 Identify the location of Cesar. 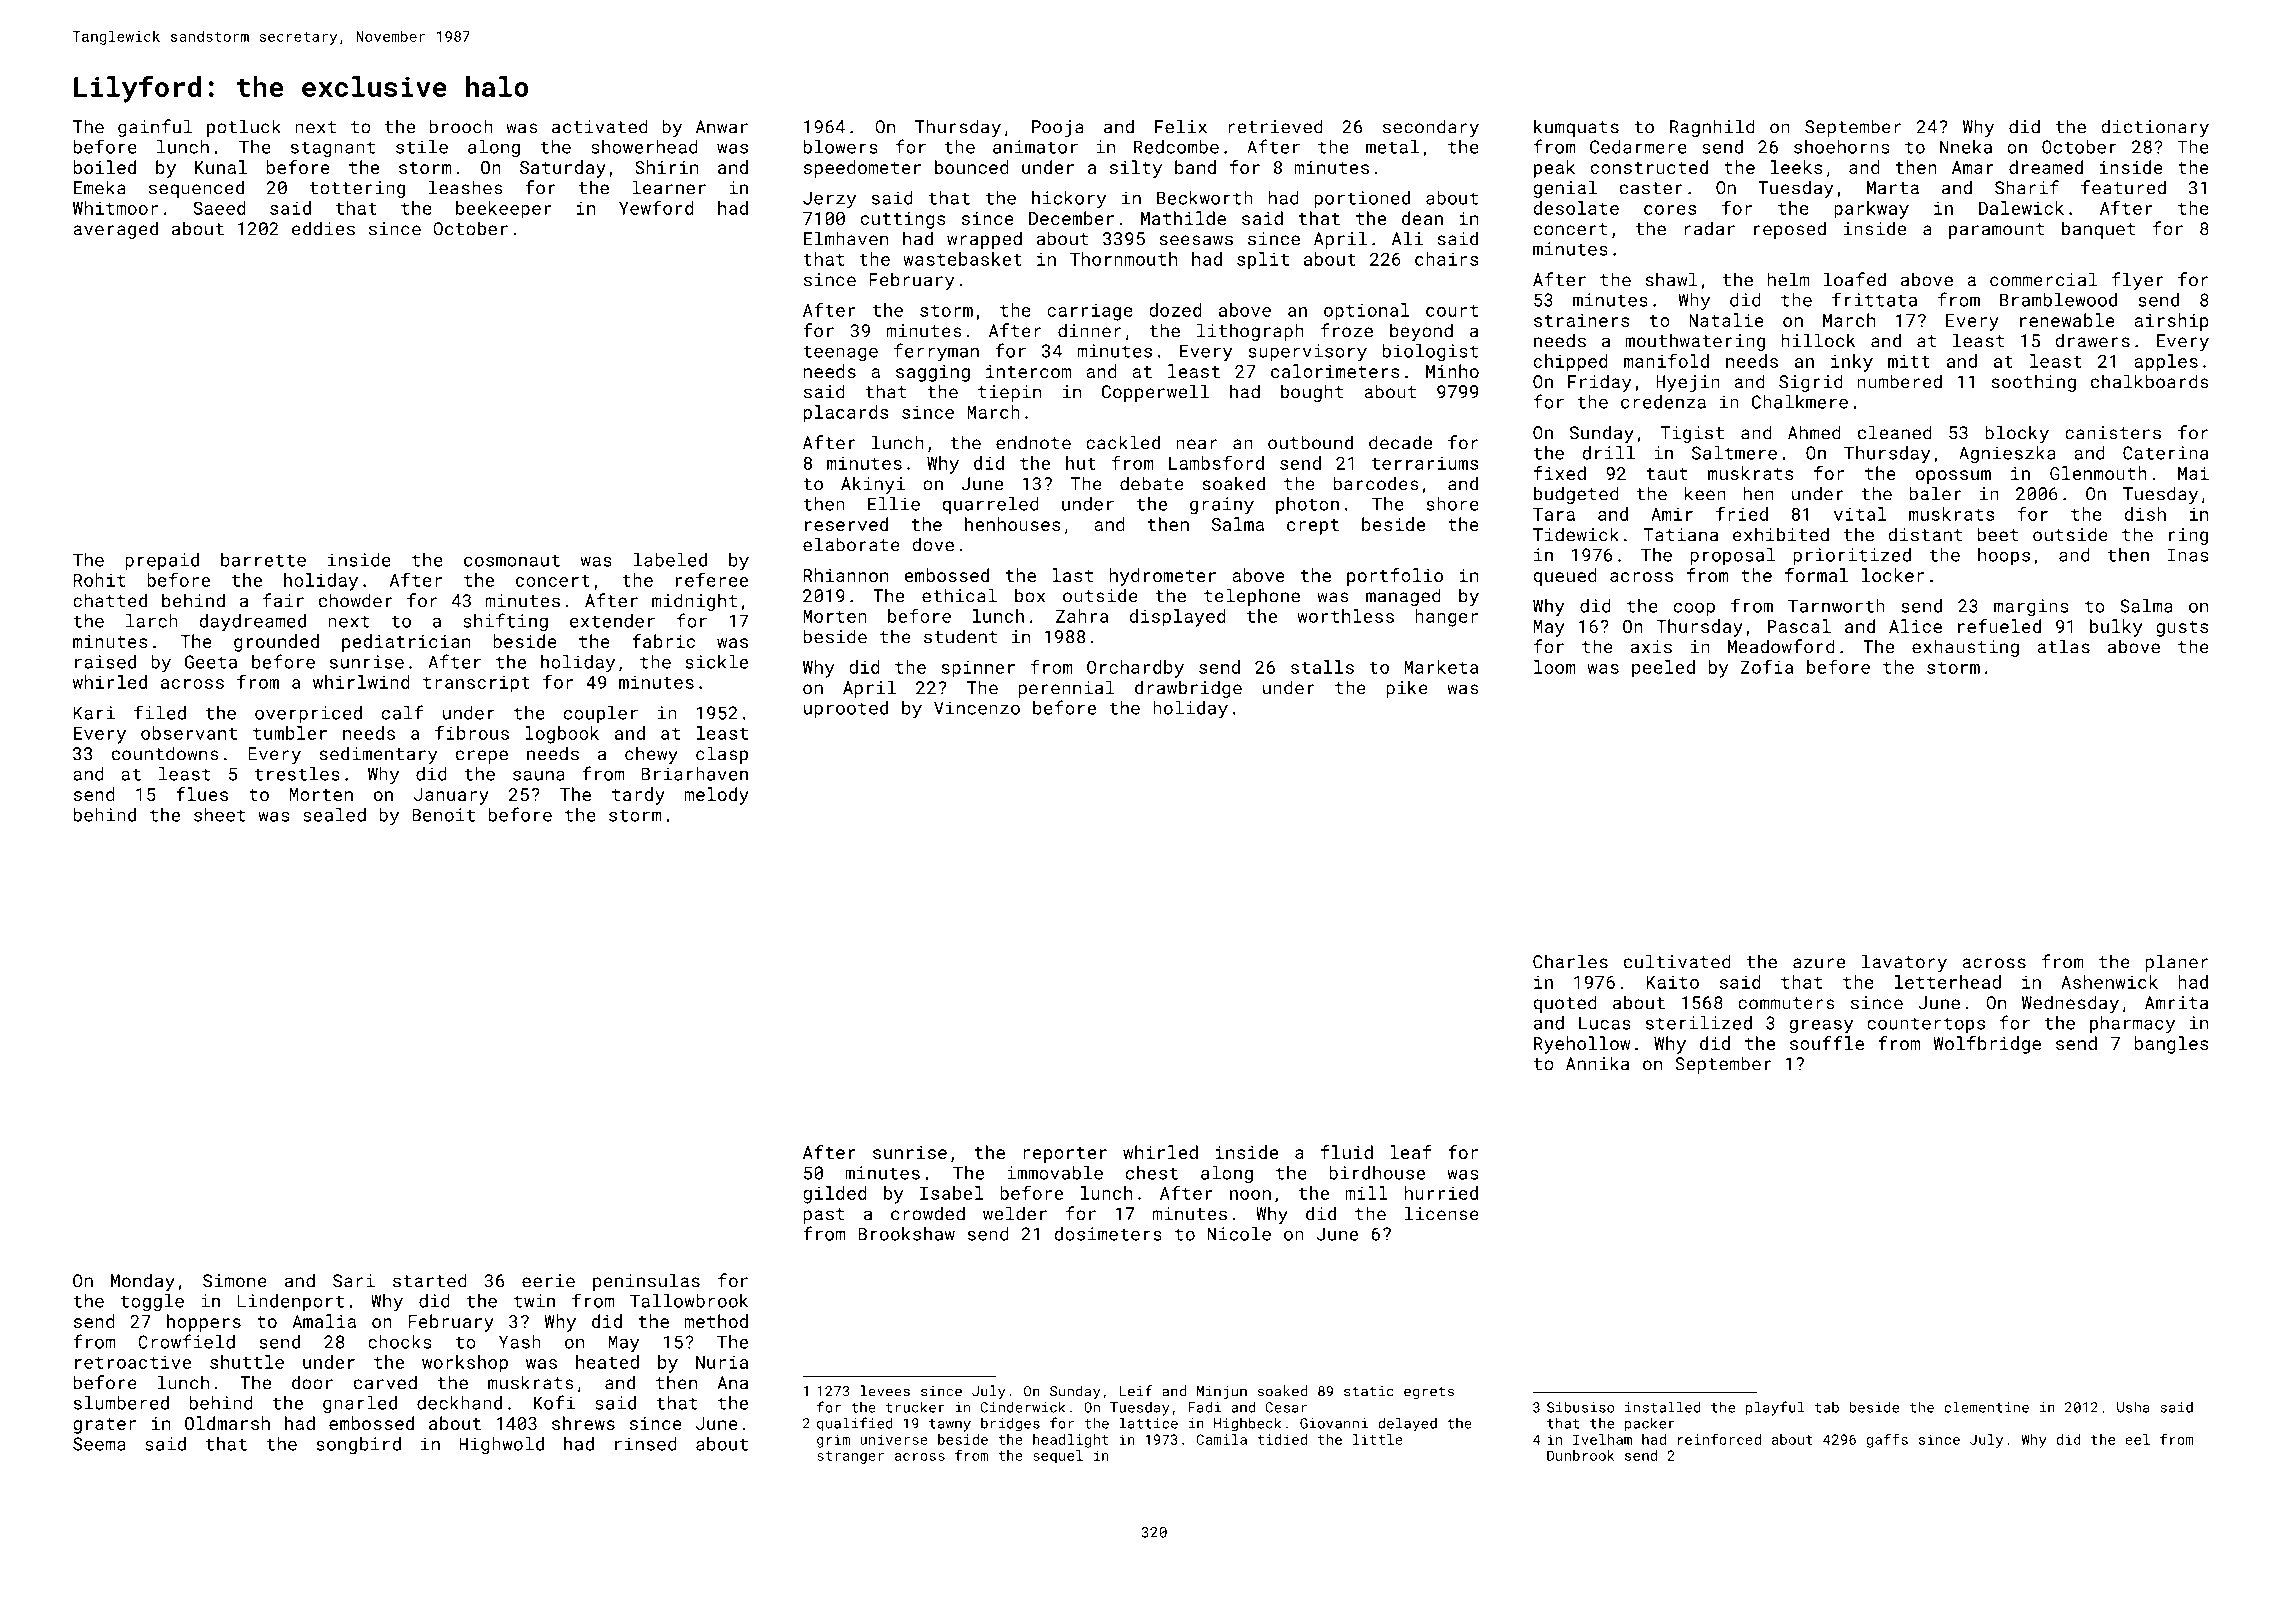
(1286, 1407).
